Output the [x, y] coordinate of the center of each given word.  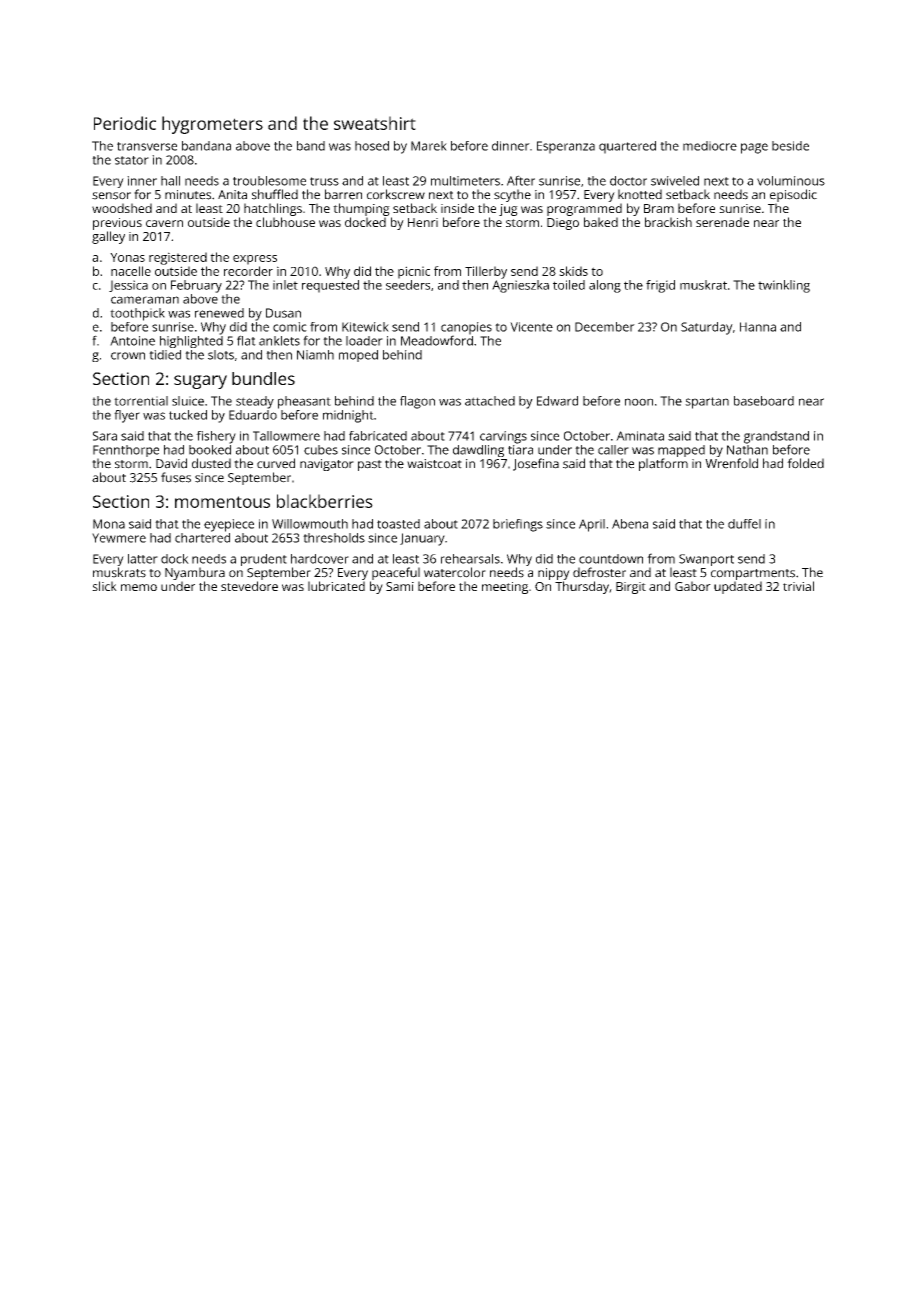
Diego [563, 224]
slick [104, 586]
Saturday [707, 328]
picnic [414, 272]
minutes [188, 195]
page [754, 148]
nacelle [131, 271]
